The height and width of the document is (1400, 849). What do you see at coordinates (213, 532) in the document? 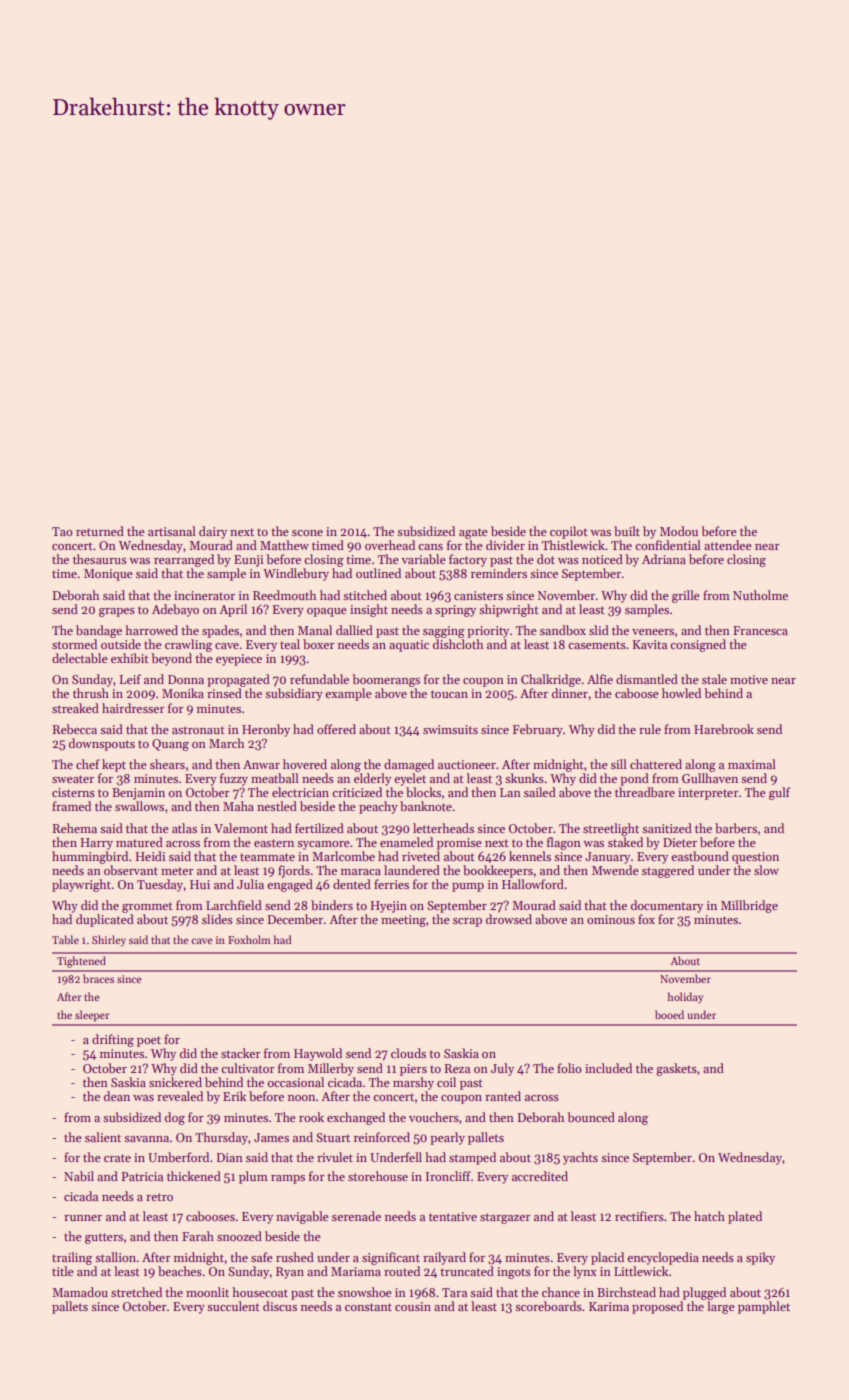
I see `dairy` at bounding box center [213, 532].
